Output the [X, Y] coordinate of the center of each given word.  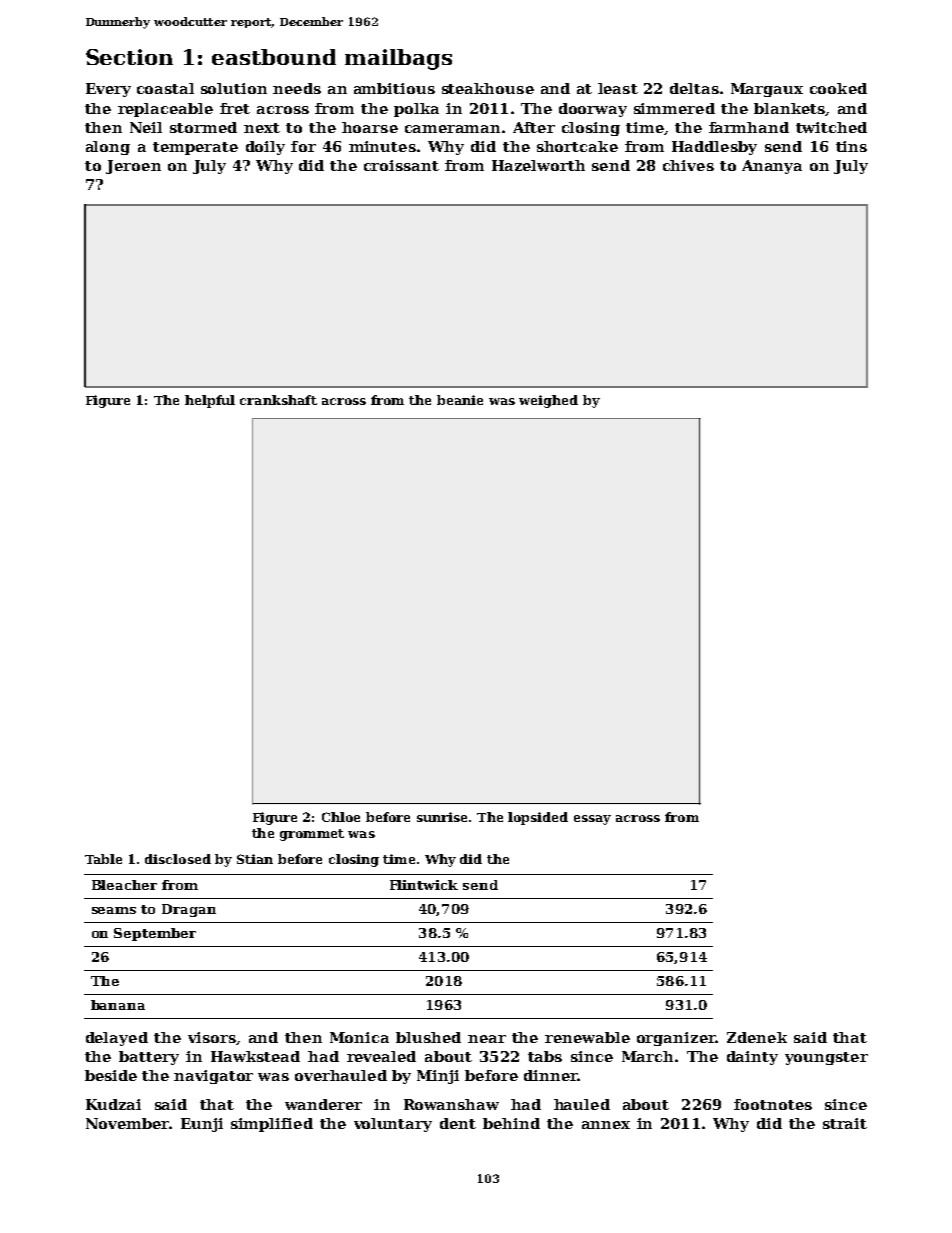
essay [592, 820]
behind [511, 1123]
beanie [460, 400]
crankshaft [278, 400]
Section [129, 57]
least [618, 88]
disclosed [178, 859]
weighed [548, 401]
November [127, 1123]
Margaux [767, 90]
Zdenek [757, 1037]
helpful [210, 401]
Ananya [772, 167]
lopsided [538, 818]
